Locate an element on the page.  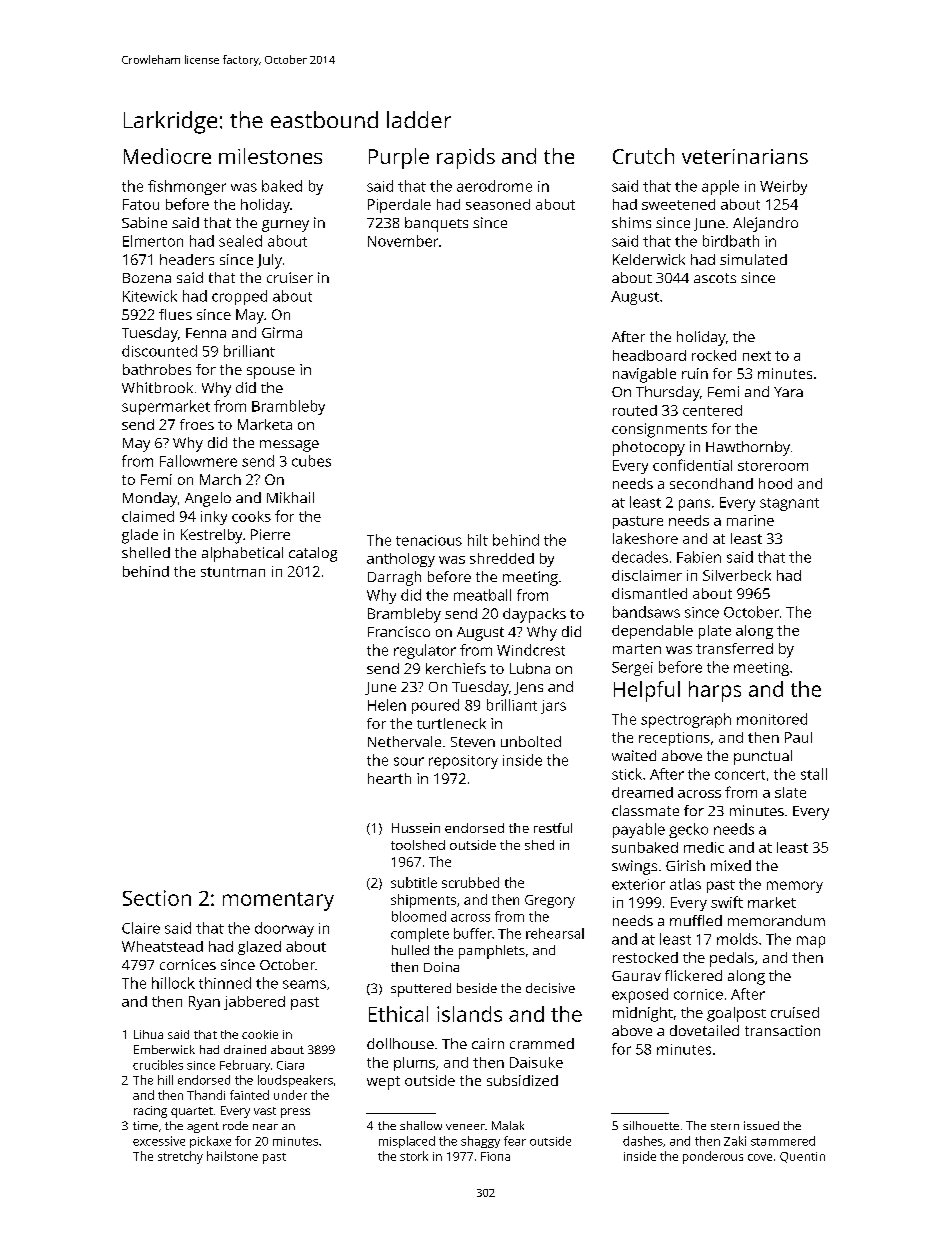
banquets is located at coordinates (436, 224).
